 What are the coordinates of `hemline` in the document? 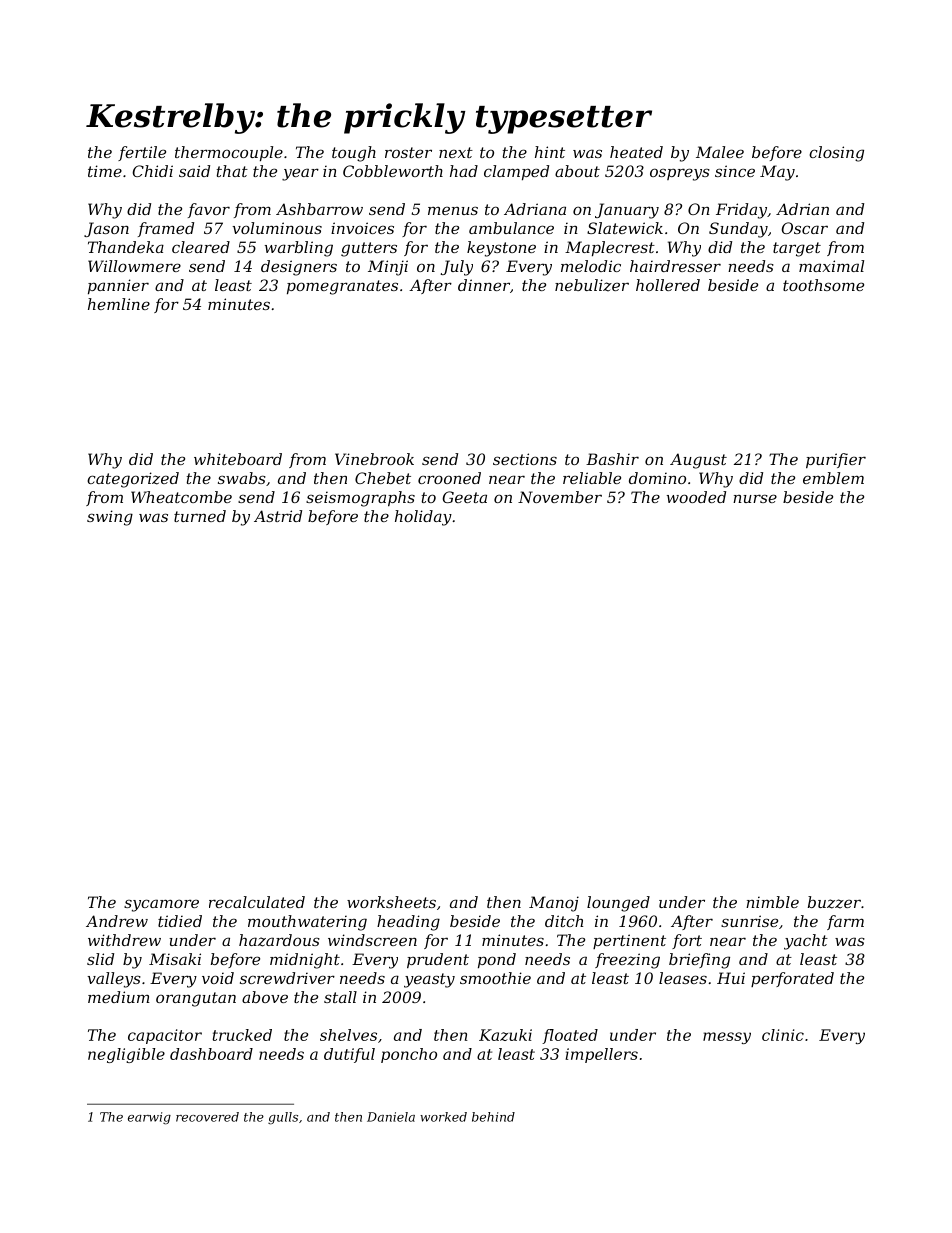 It's located at (119, 304).
